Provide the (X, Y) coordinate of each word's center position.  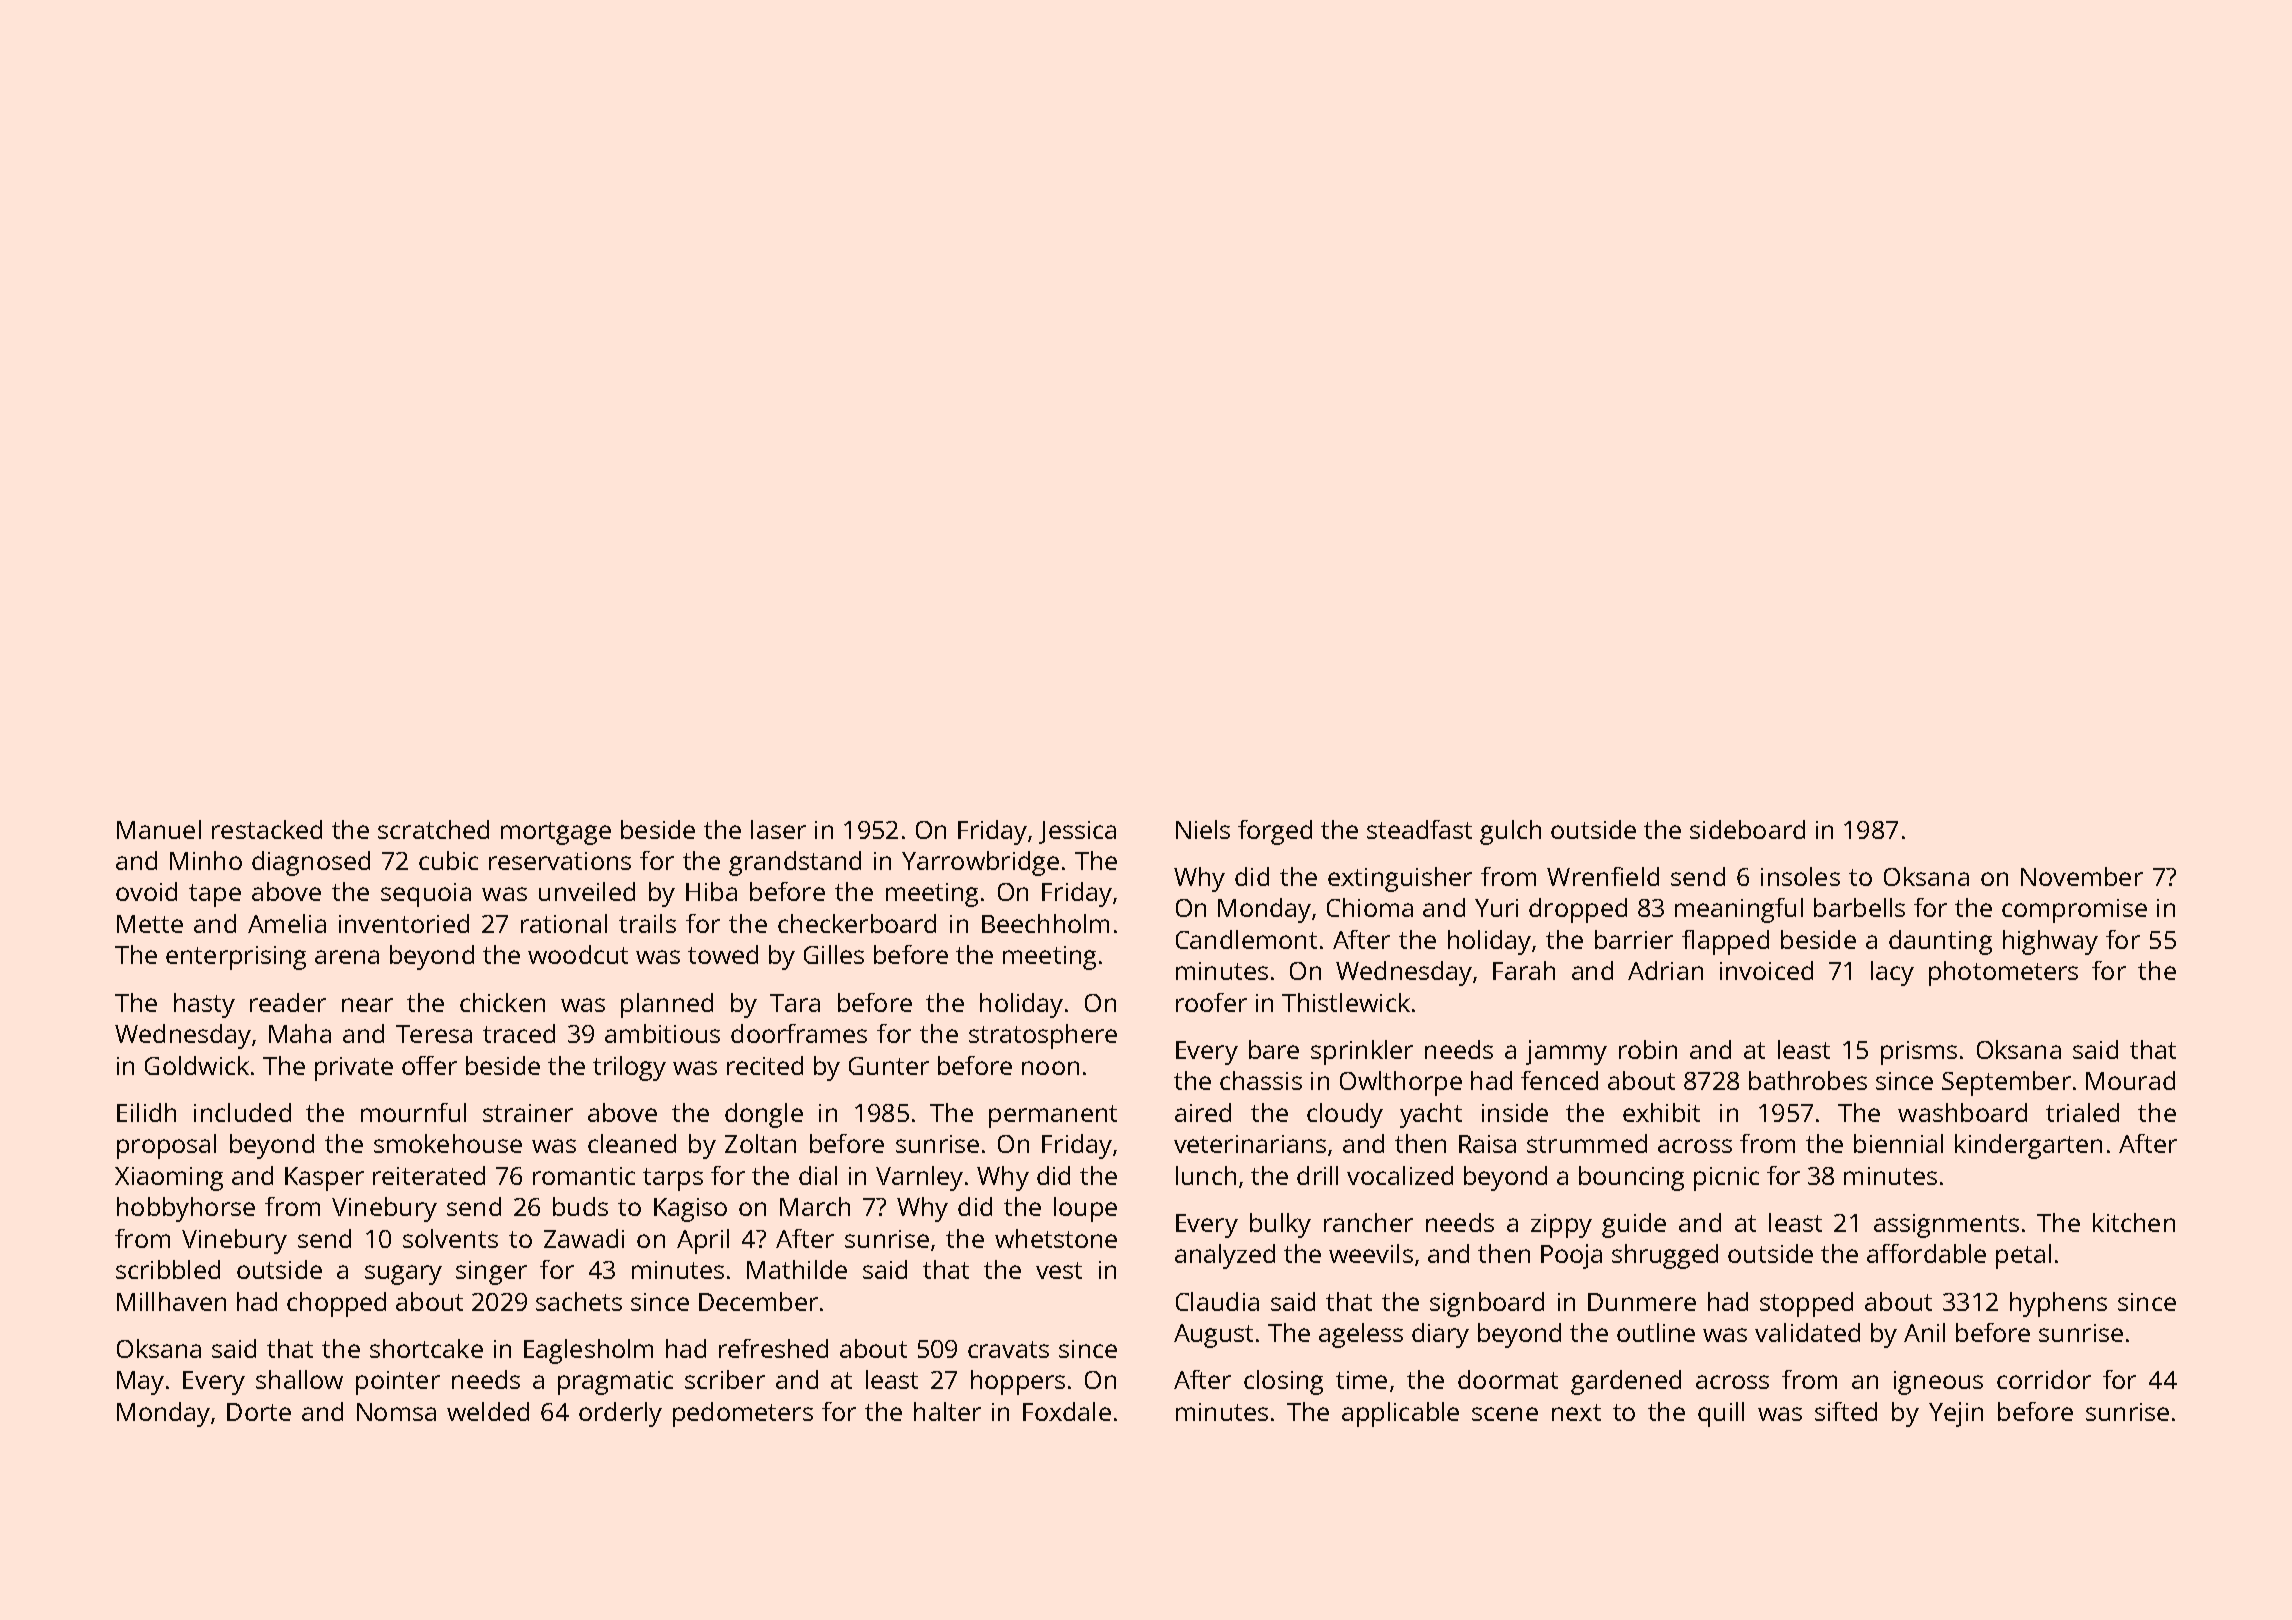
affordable (1926, 1253)
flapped (1725, 942)
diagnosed (311, 863)
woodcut (578, 954)
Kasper (324, 1179)
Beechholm (1045, 923)
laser (778, 829)
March (815, 1206)
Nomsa (396, 1412)
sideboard (1747, 829)
